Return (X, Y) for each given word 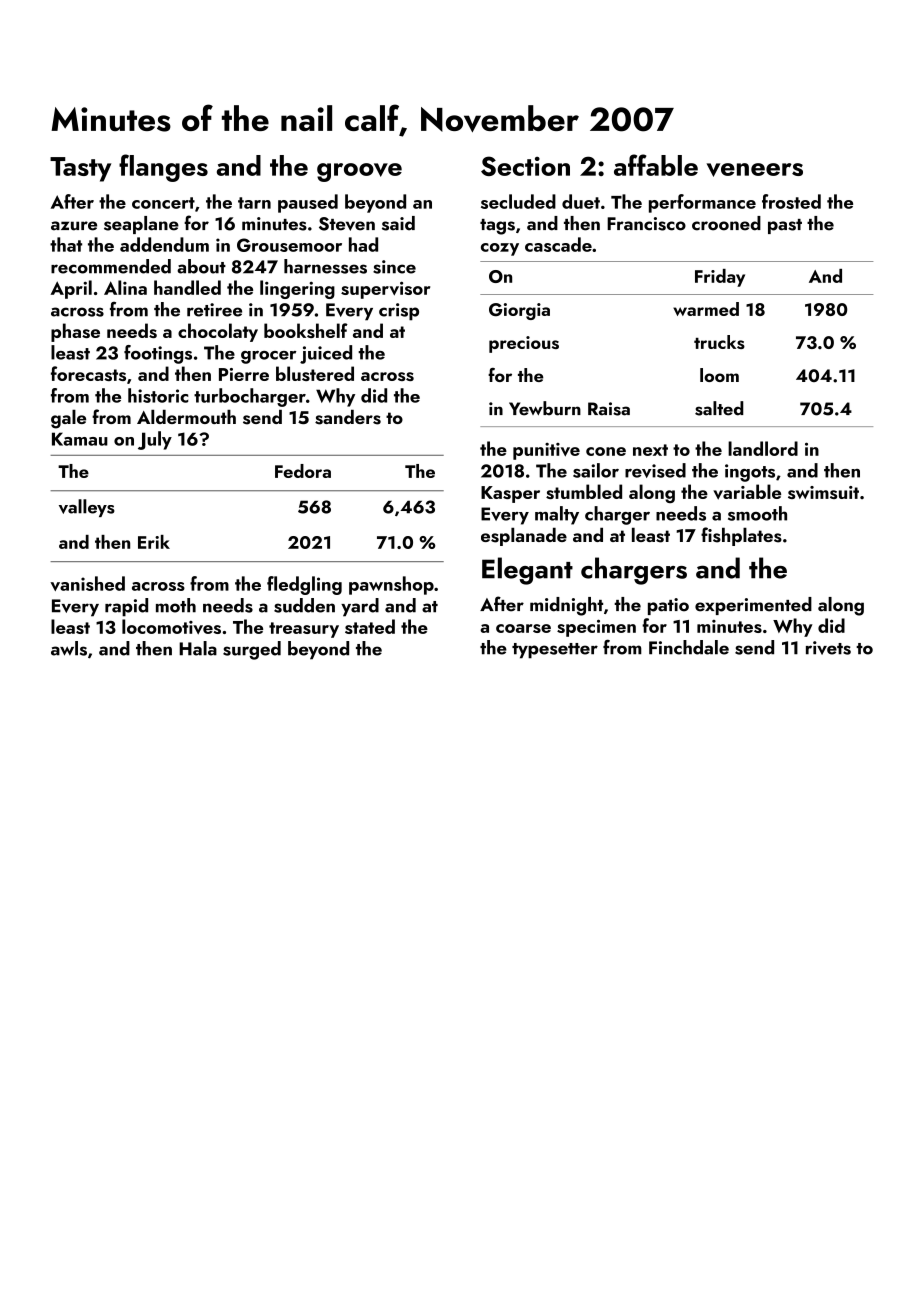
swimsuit (823, 492)
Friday (720, 278)
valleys (87, 508)
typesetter (555, 651)
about (201, 266)
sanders (348, 417)
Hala (198, 648)
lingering (297, 289)
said (398, 223)
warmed (706, 309)
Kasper (510, 494)
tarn (254, 203)
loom (719, 375)
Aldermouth (186, 417)
